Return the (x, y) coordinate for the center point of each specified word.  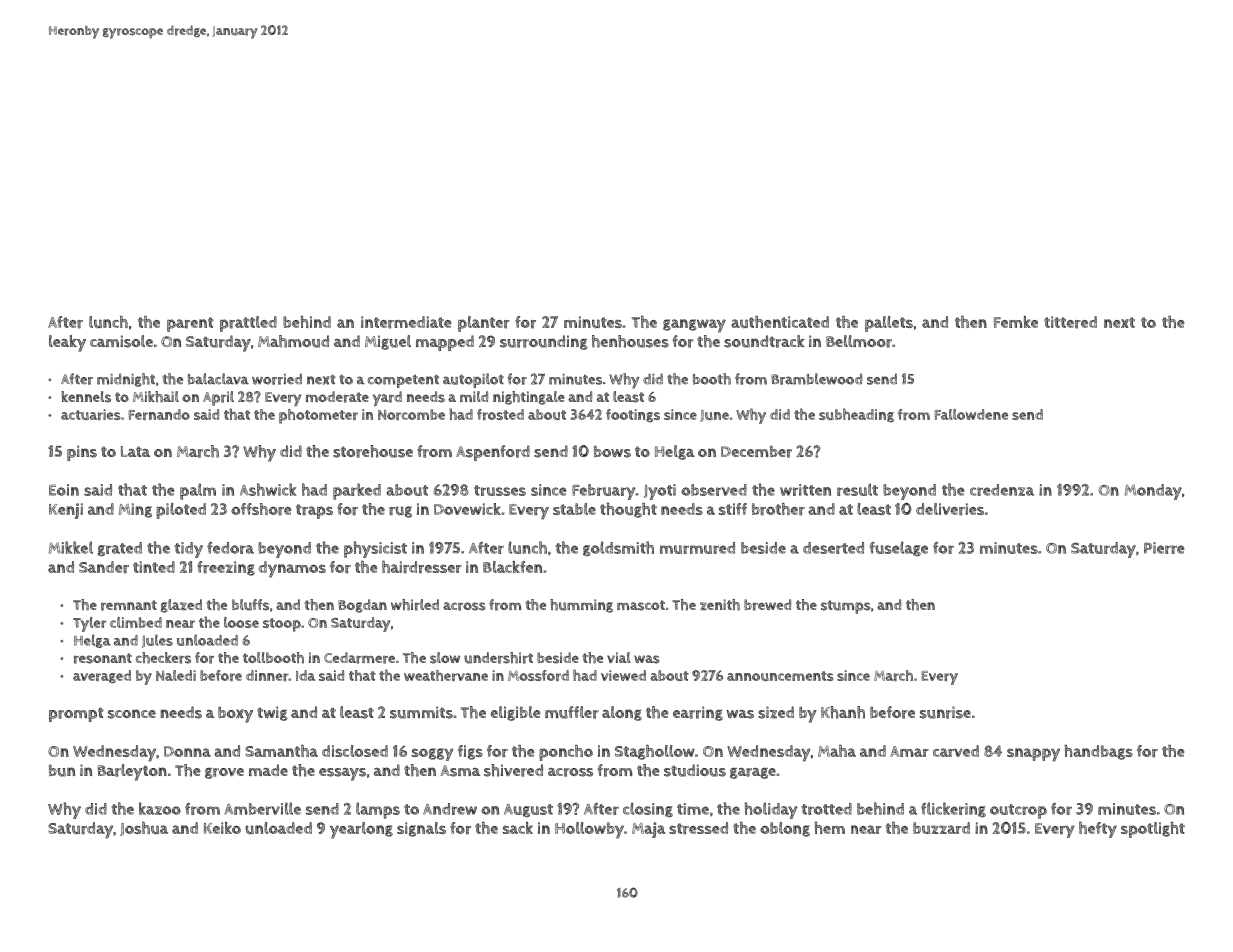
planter (484, 324)
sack (518, 828)
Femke (1016, 322)
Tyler (90, 624)
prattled (248, 324)
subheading (856, 415)
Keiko (222, 828)
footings (633, 415)
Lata (135, 451)
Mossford (538, 675)
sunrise (945, 712)
